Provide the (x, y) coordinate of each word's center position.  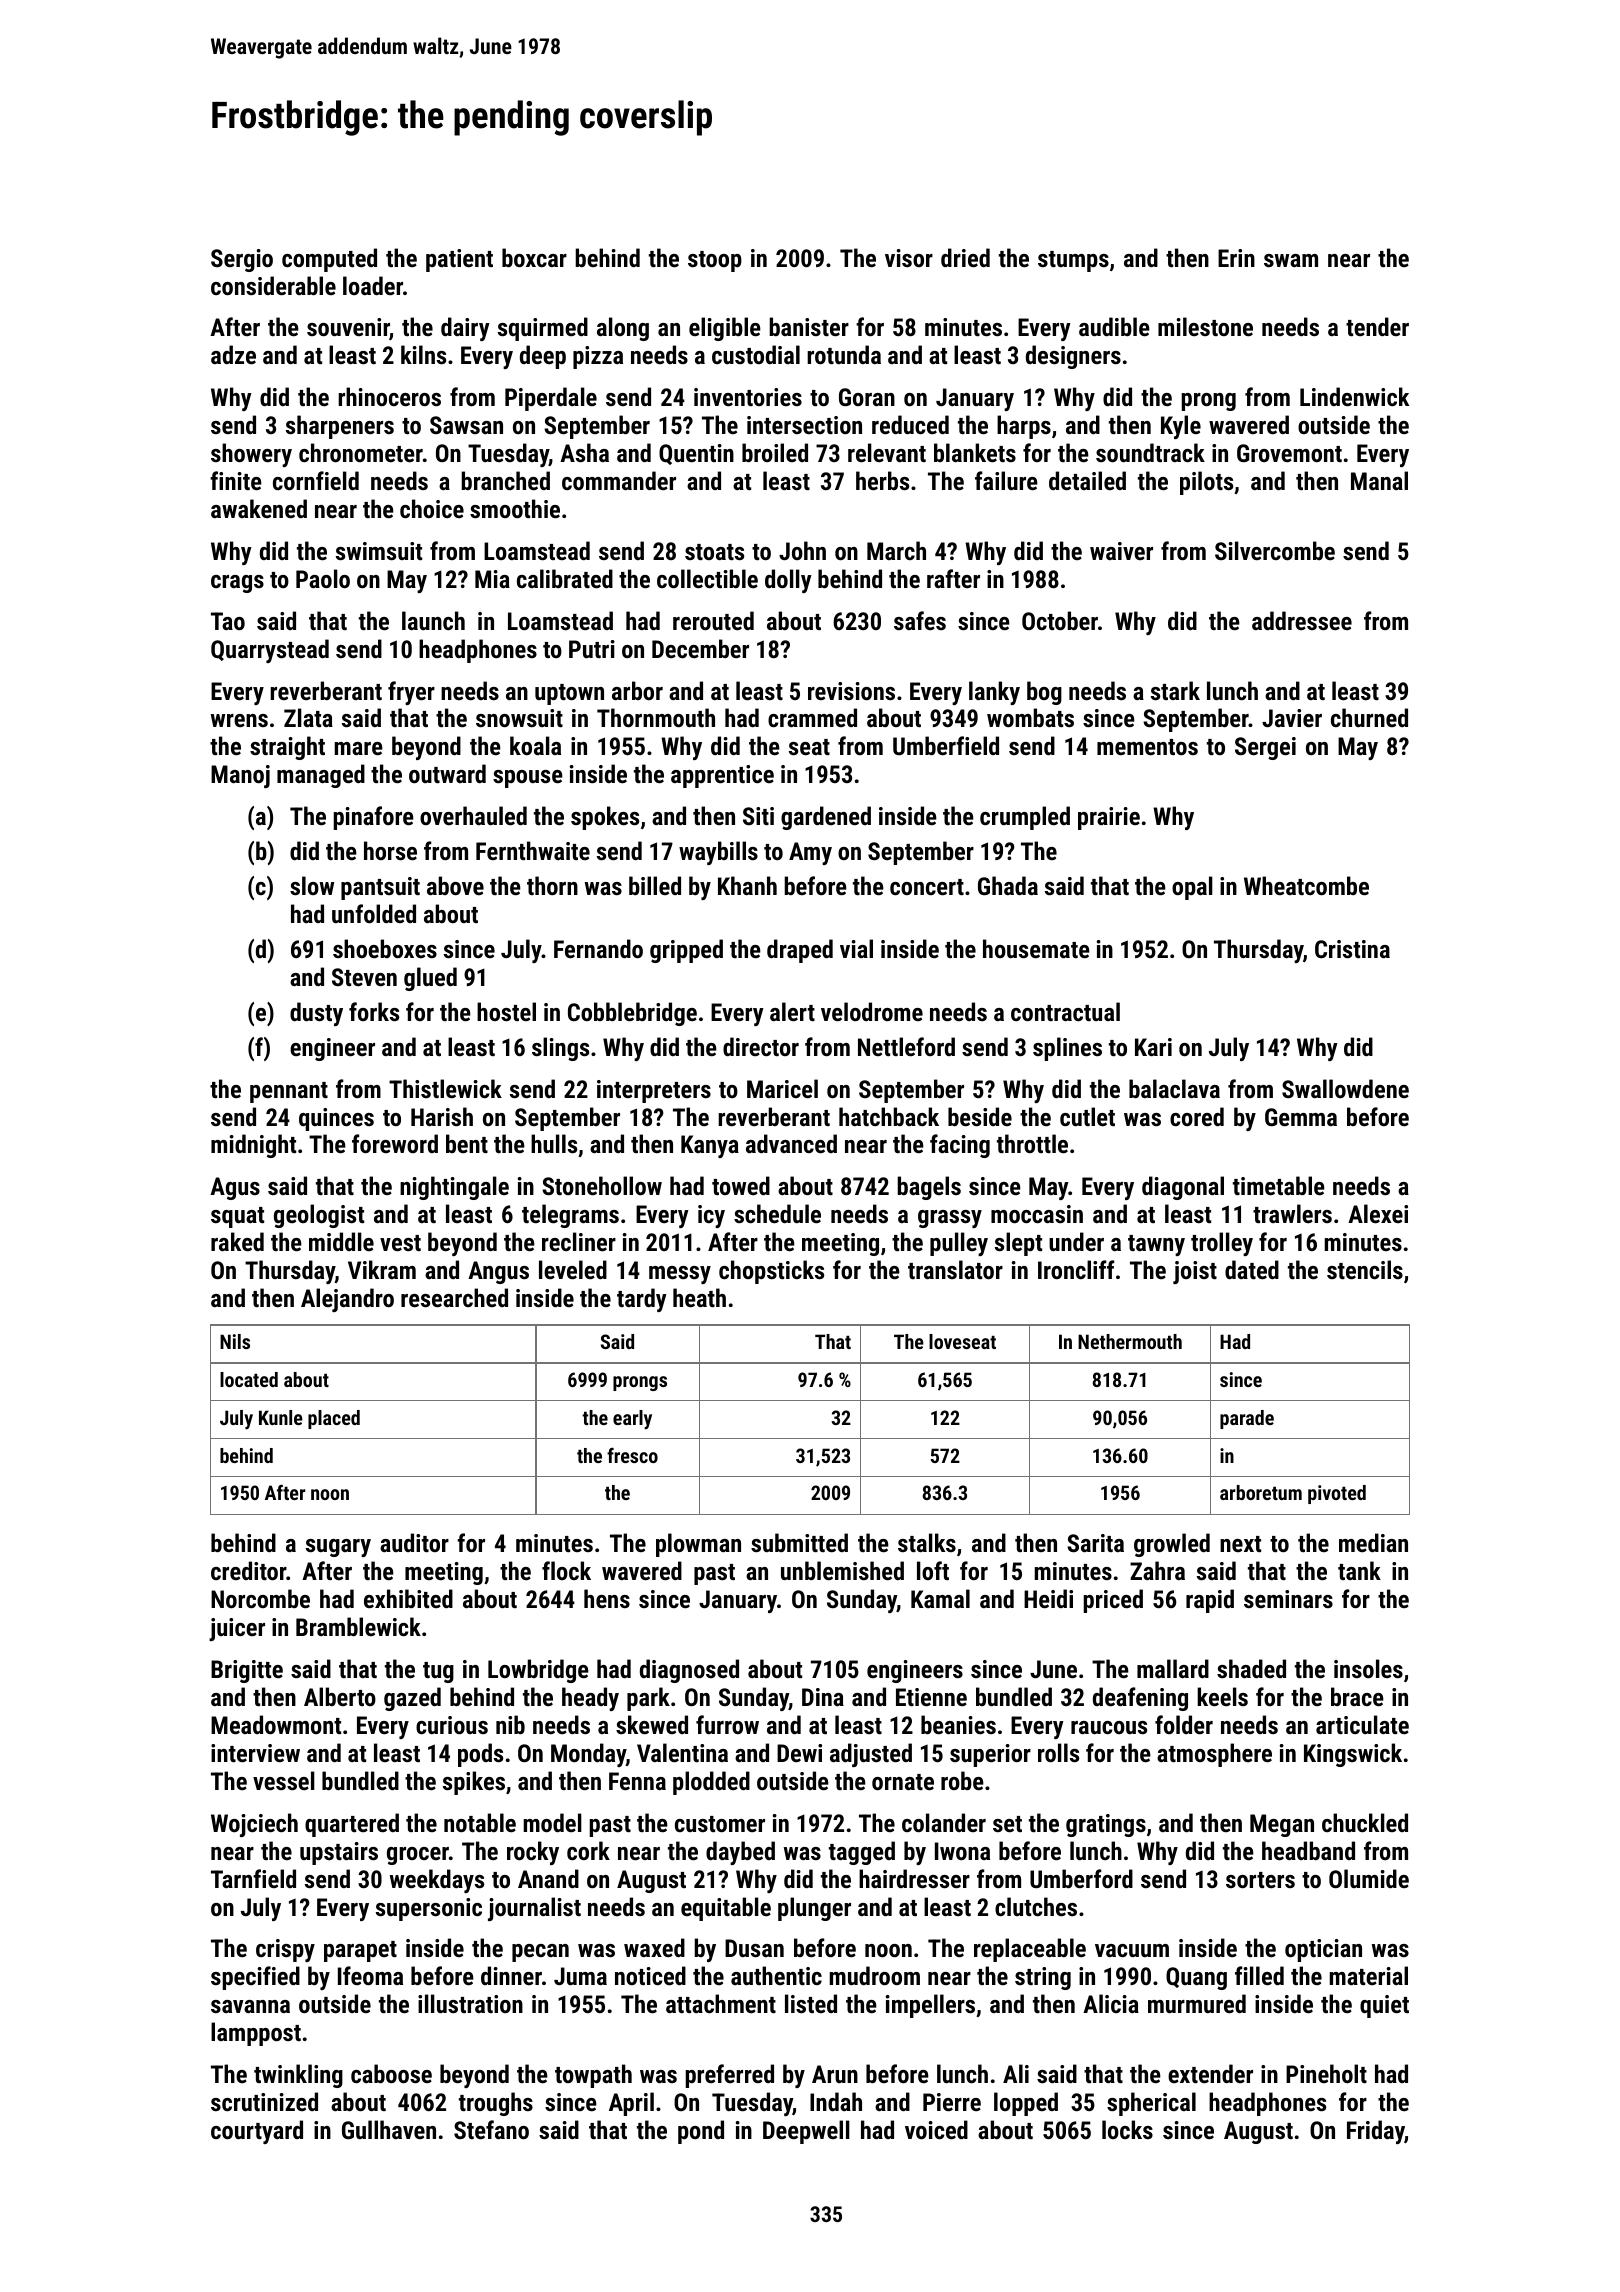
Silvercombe (1275, 550)
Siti (758, 816)
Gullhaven (389, 2129)
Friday (1376, 2132)
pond (701, 2132)
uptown (569, 694)
